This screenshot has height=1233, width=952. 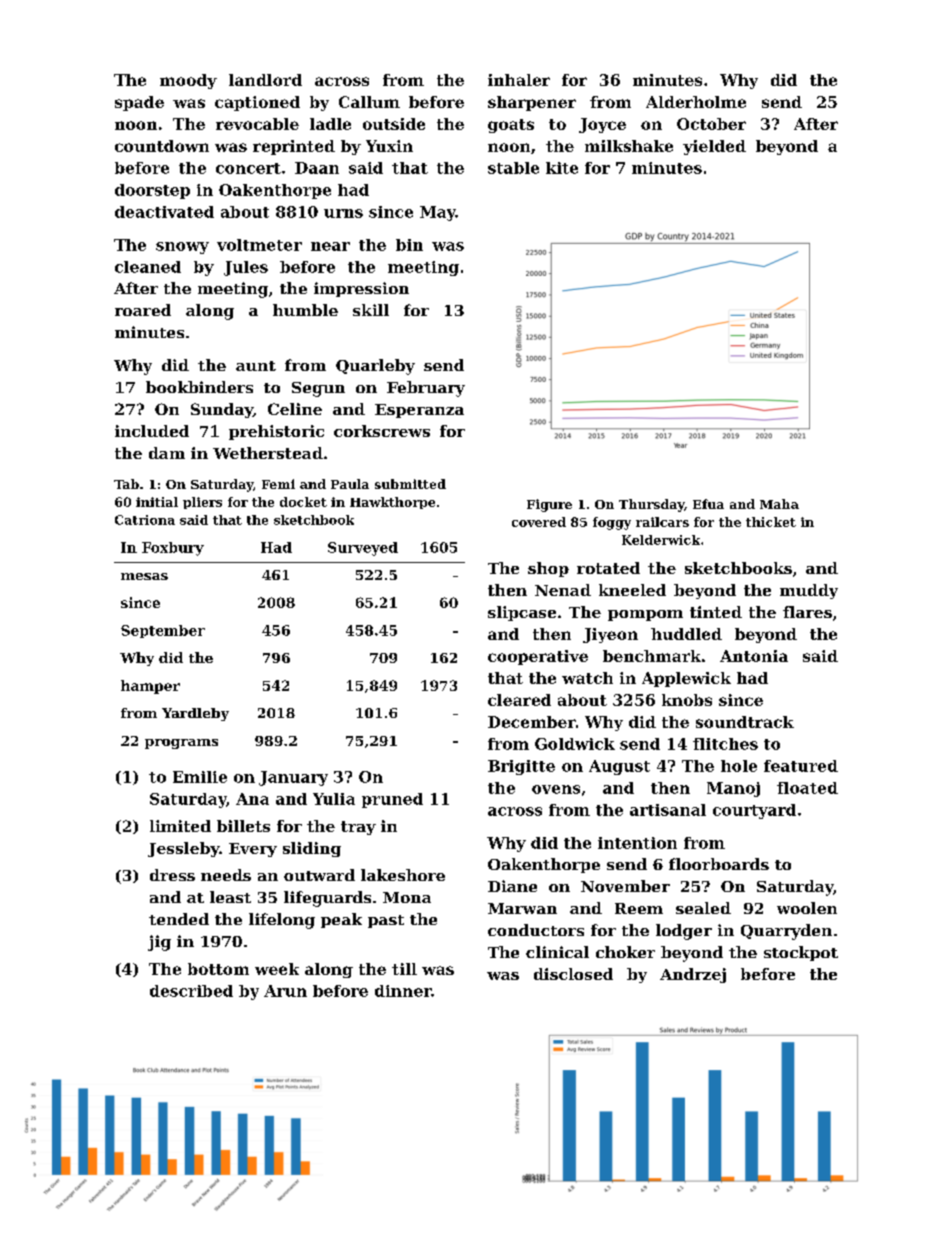 I want to click on soundtrack, so click(x=745, y=722).
